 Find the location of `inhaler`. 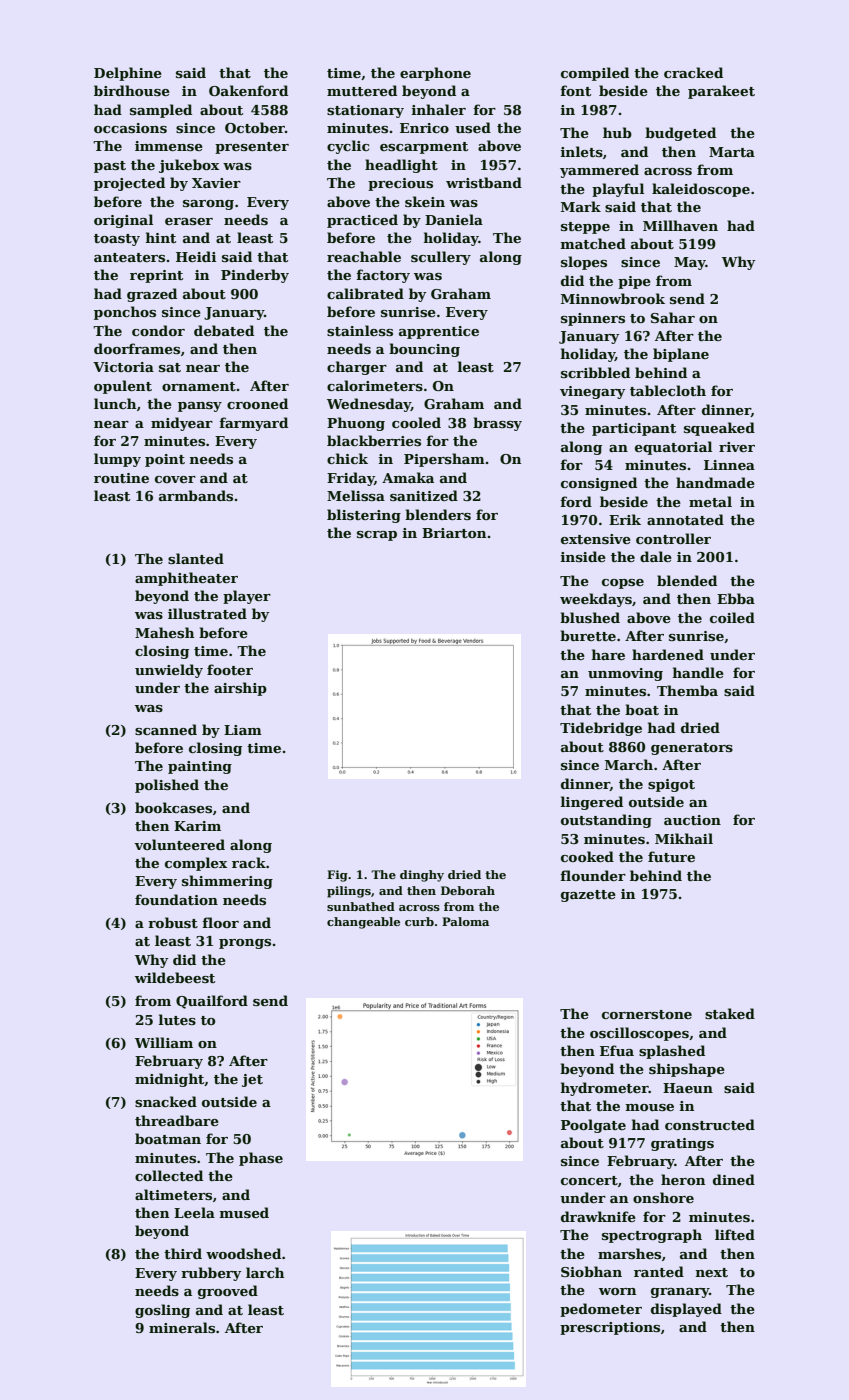

inhaler is located at coordinates (439, 109).
